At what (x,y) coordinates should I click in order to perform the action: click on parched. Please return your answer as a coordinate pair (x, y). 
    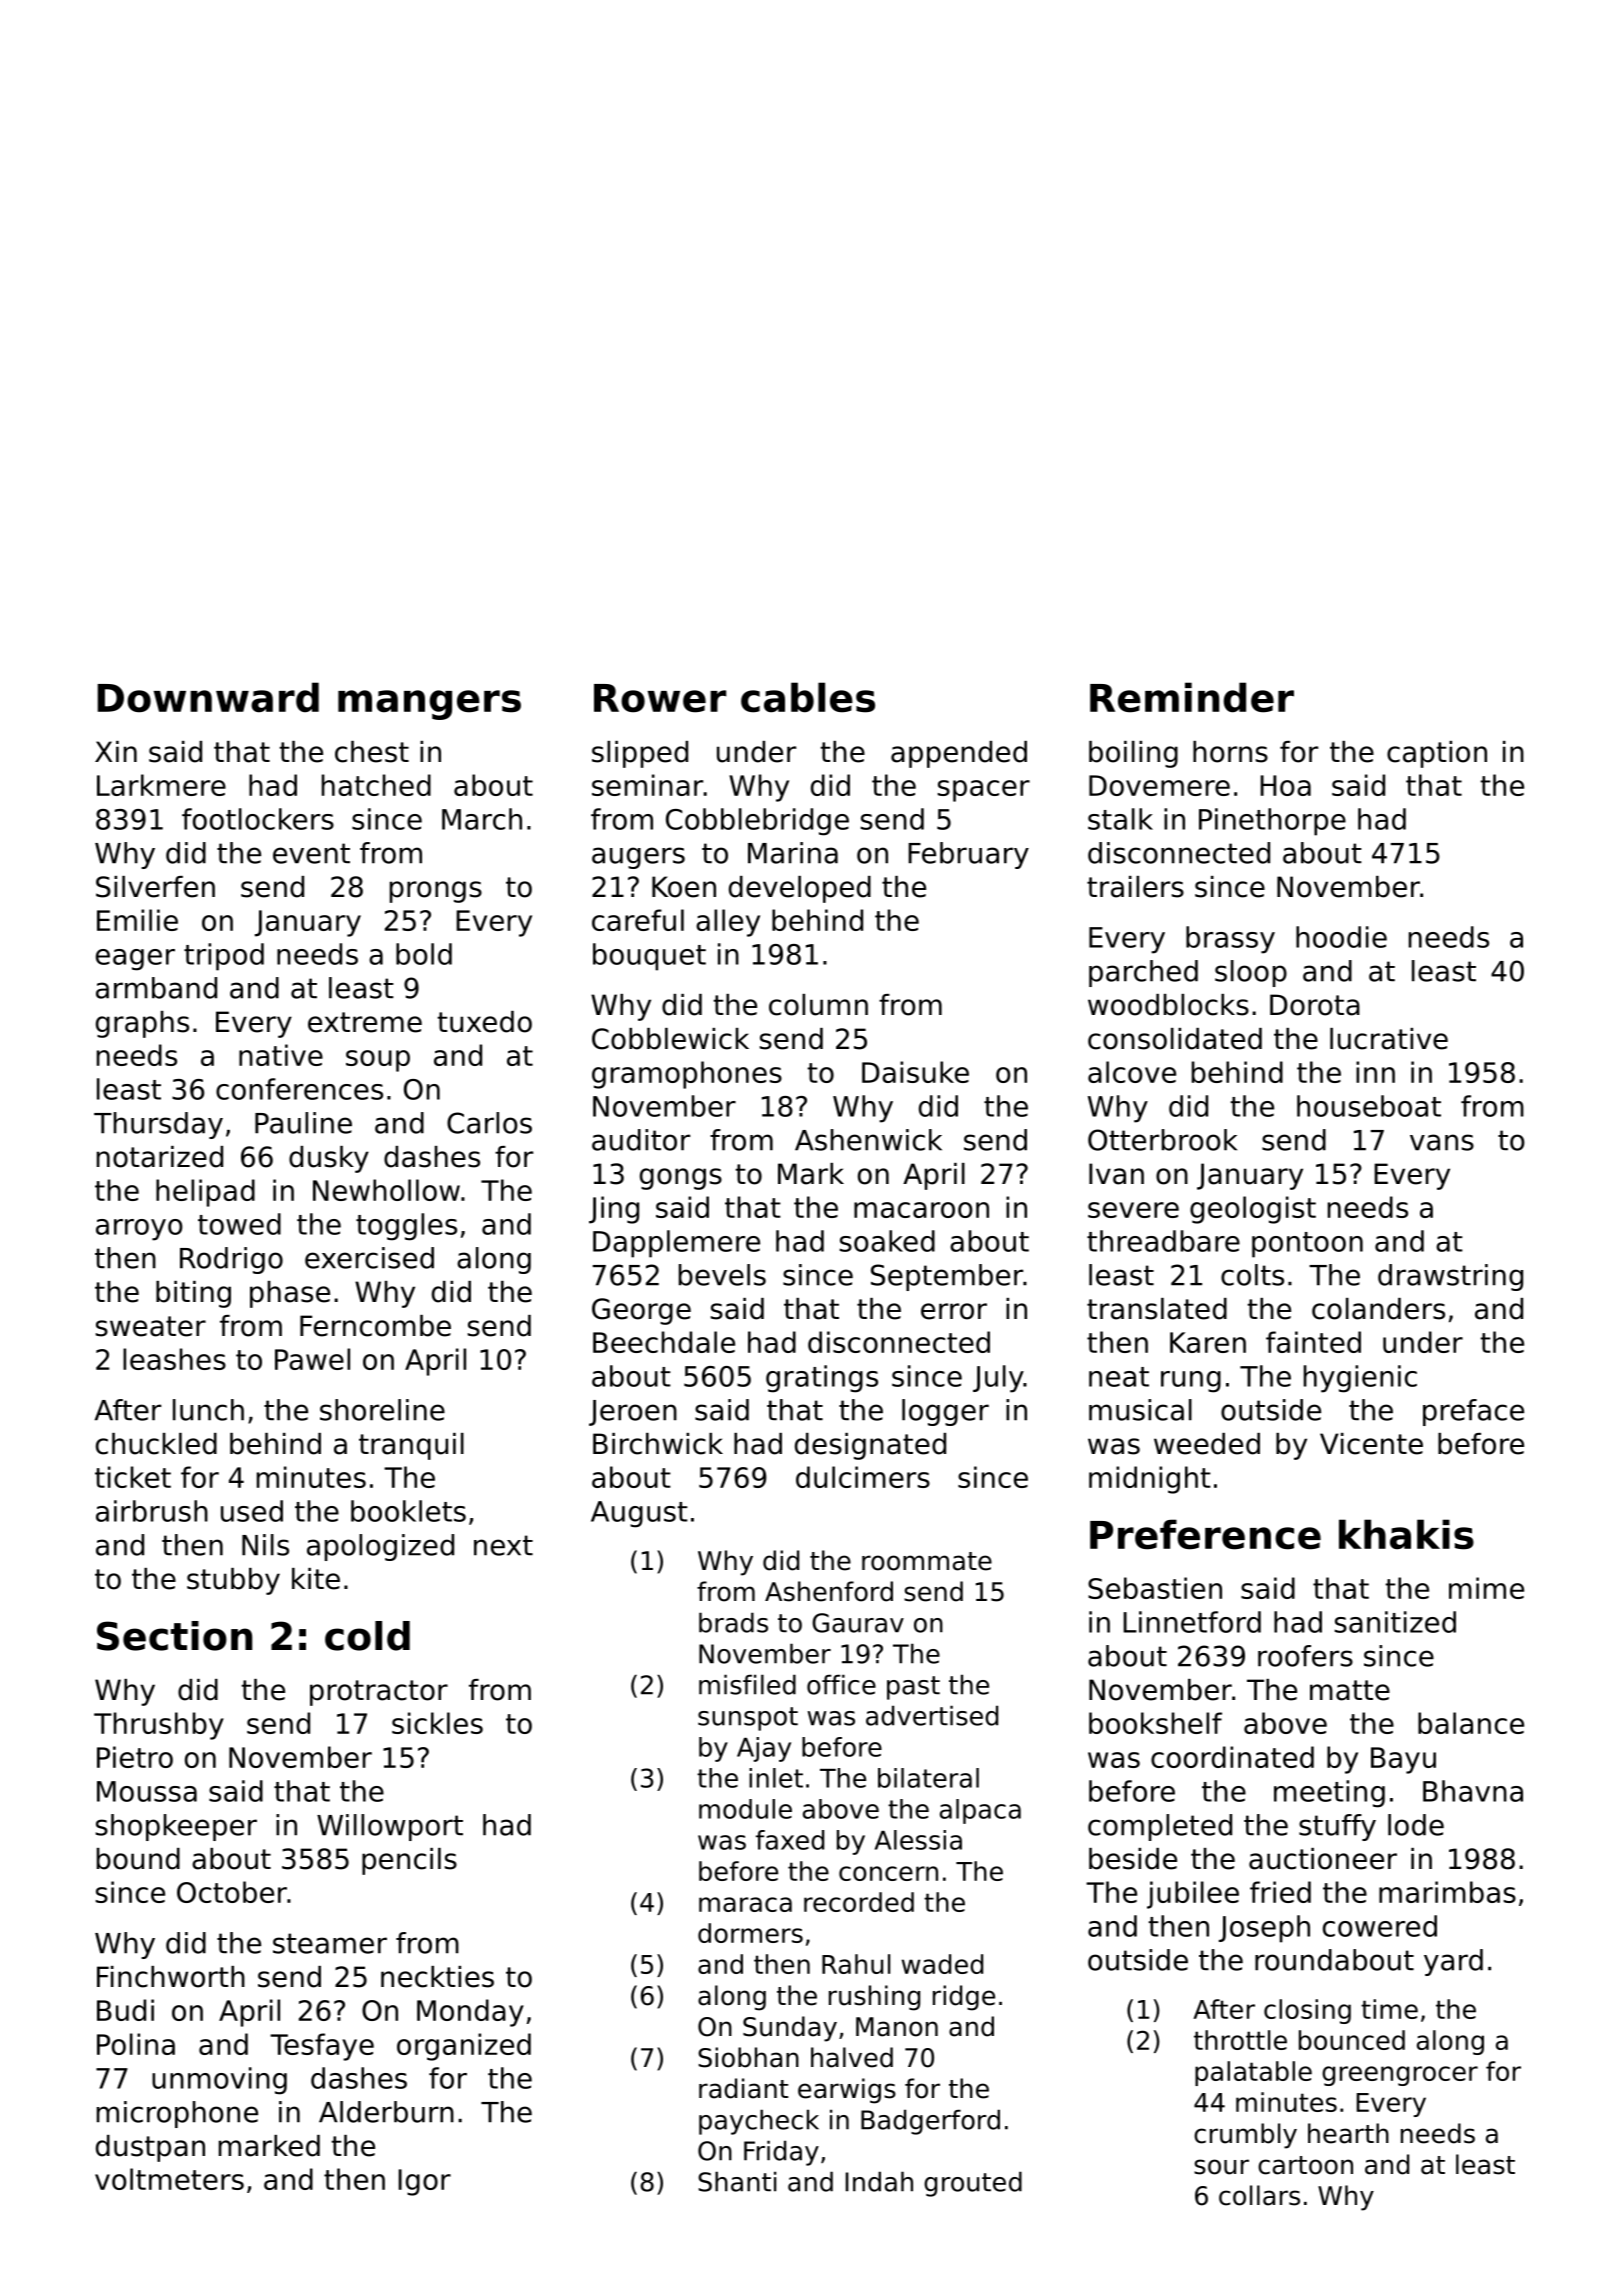
    Looking at the image, I should click on (1143, 973).
